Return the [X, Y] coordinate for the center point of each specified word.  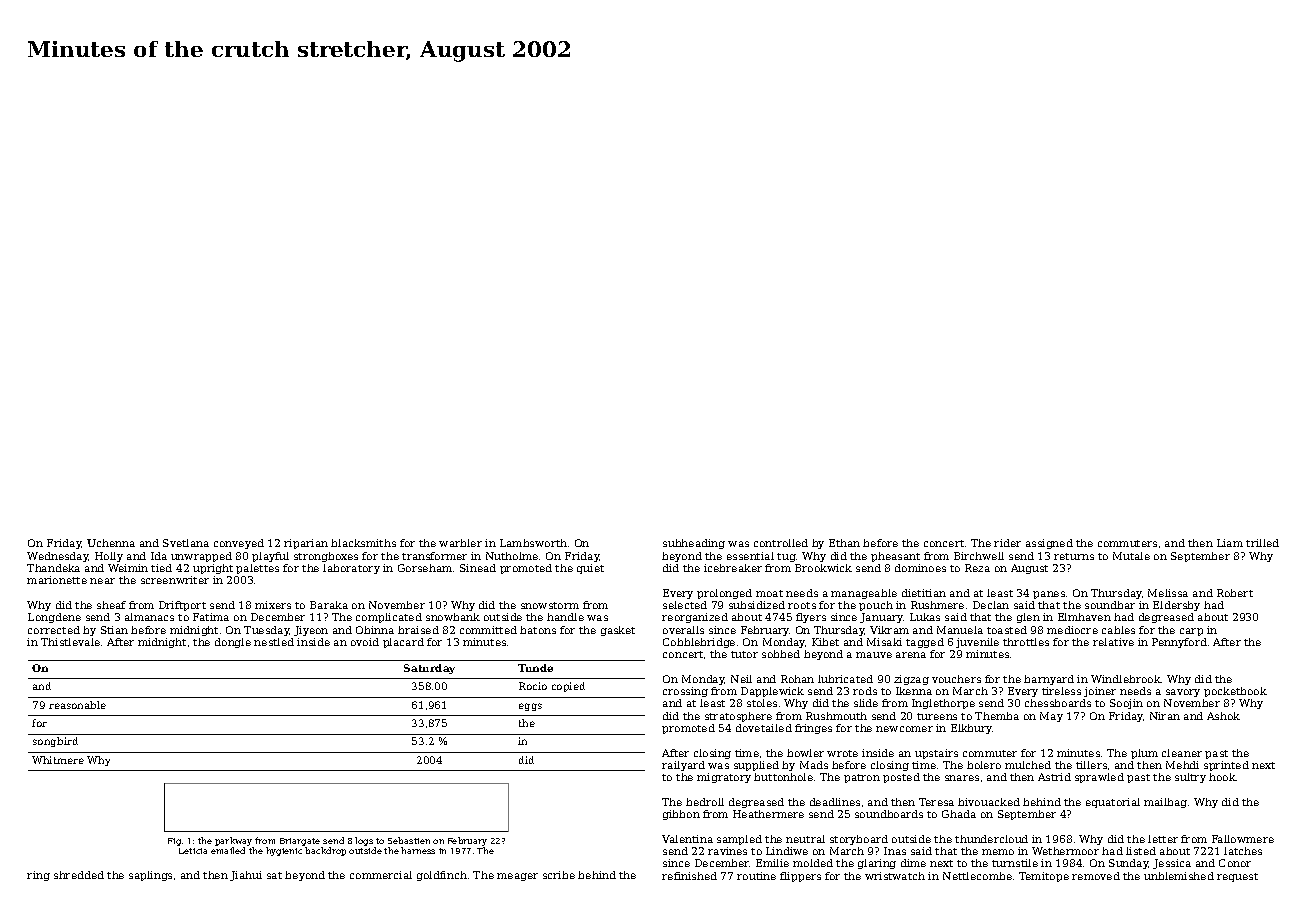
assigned [1049, 544]
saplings [150, 876]
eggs [530, 707]
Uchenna [111, 543]
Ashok [1223, 716]
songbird [55, 742]
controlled [781, 543]
